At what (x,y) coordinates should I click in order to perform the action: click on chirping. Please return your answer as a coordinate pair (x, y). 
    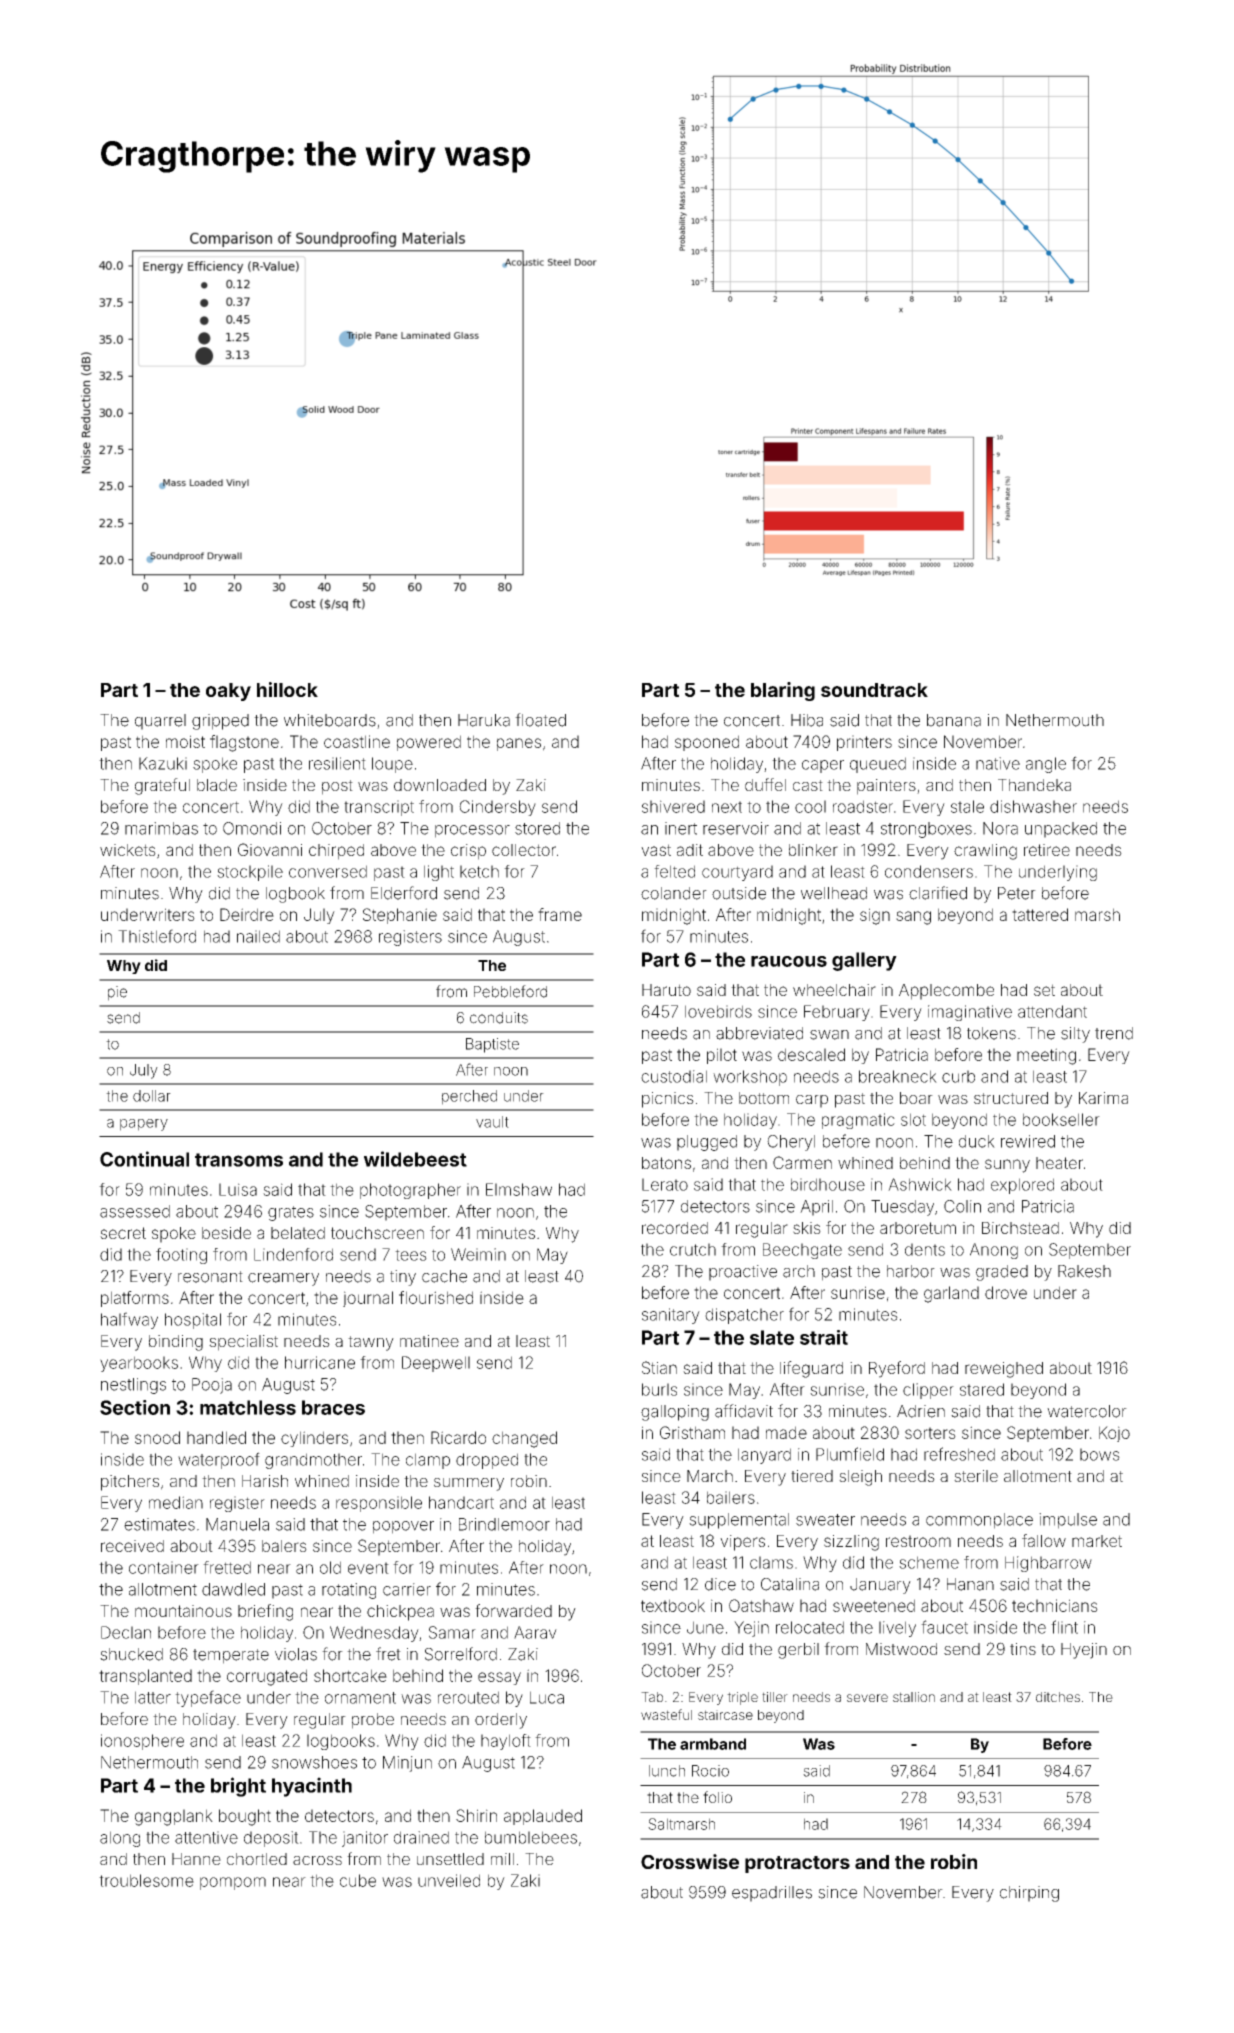
    Looking at the image, I should click on (1029, 1894).
